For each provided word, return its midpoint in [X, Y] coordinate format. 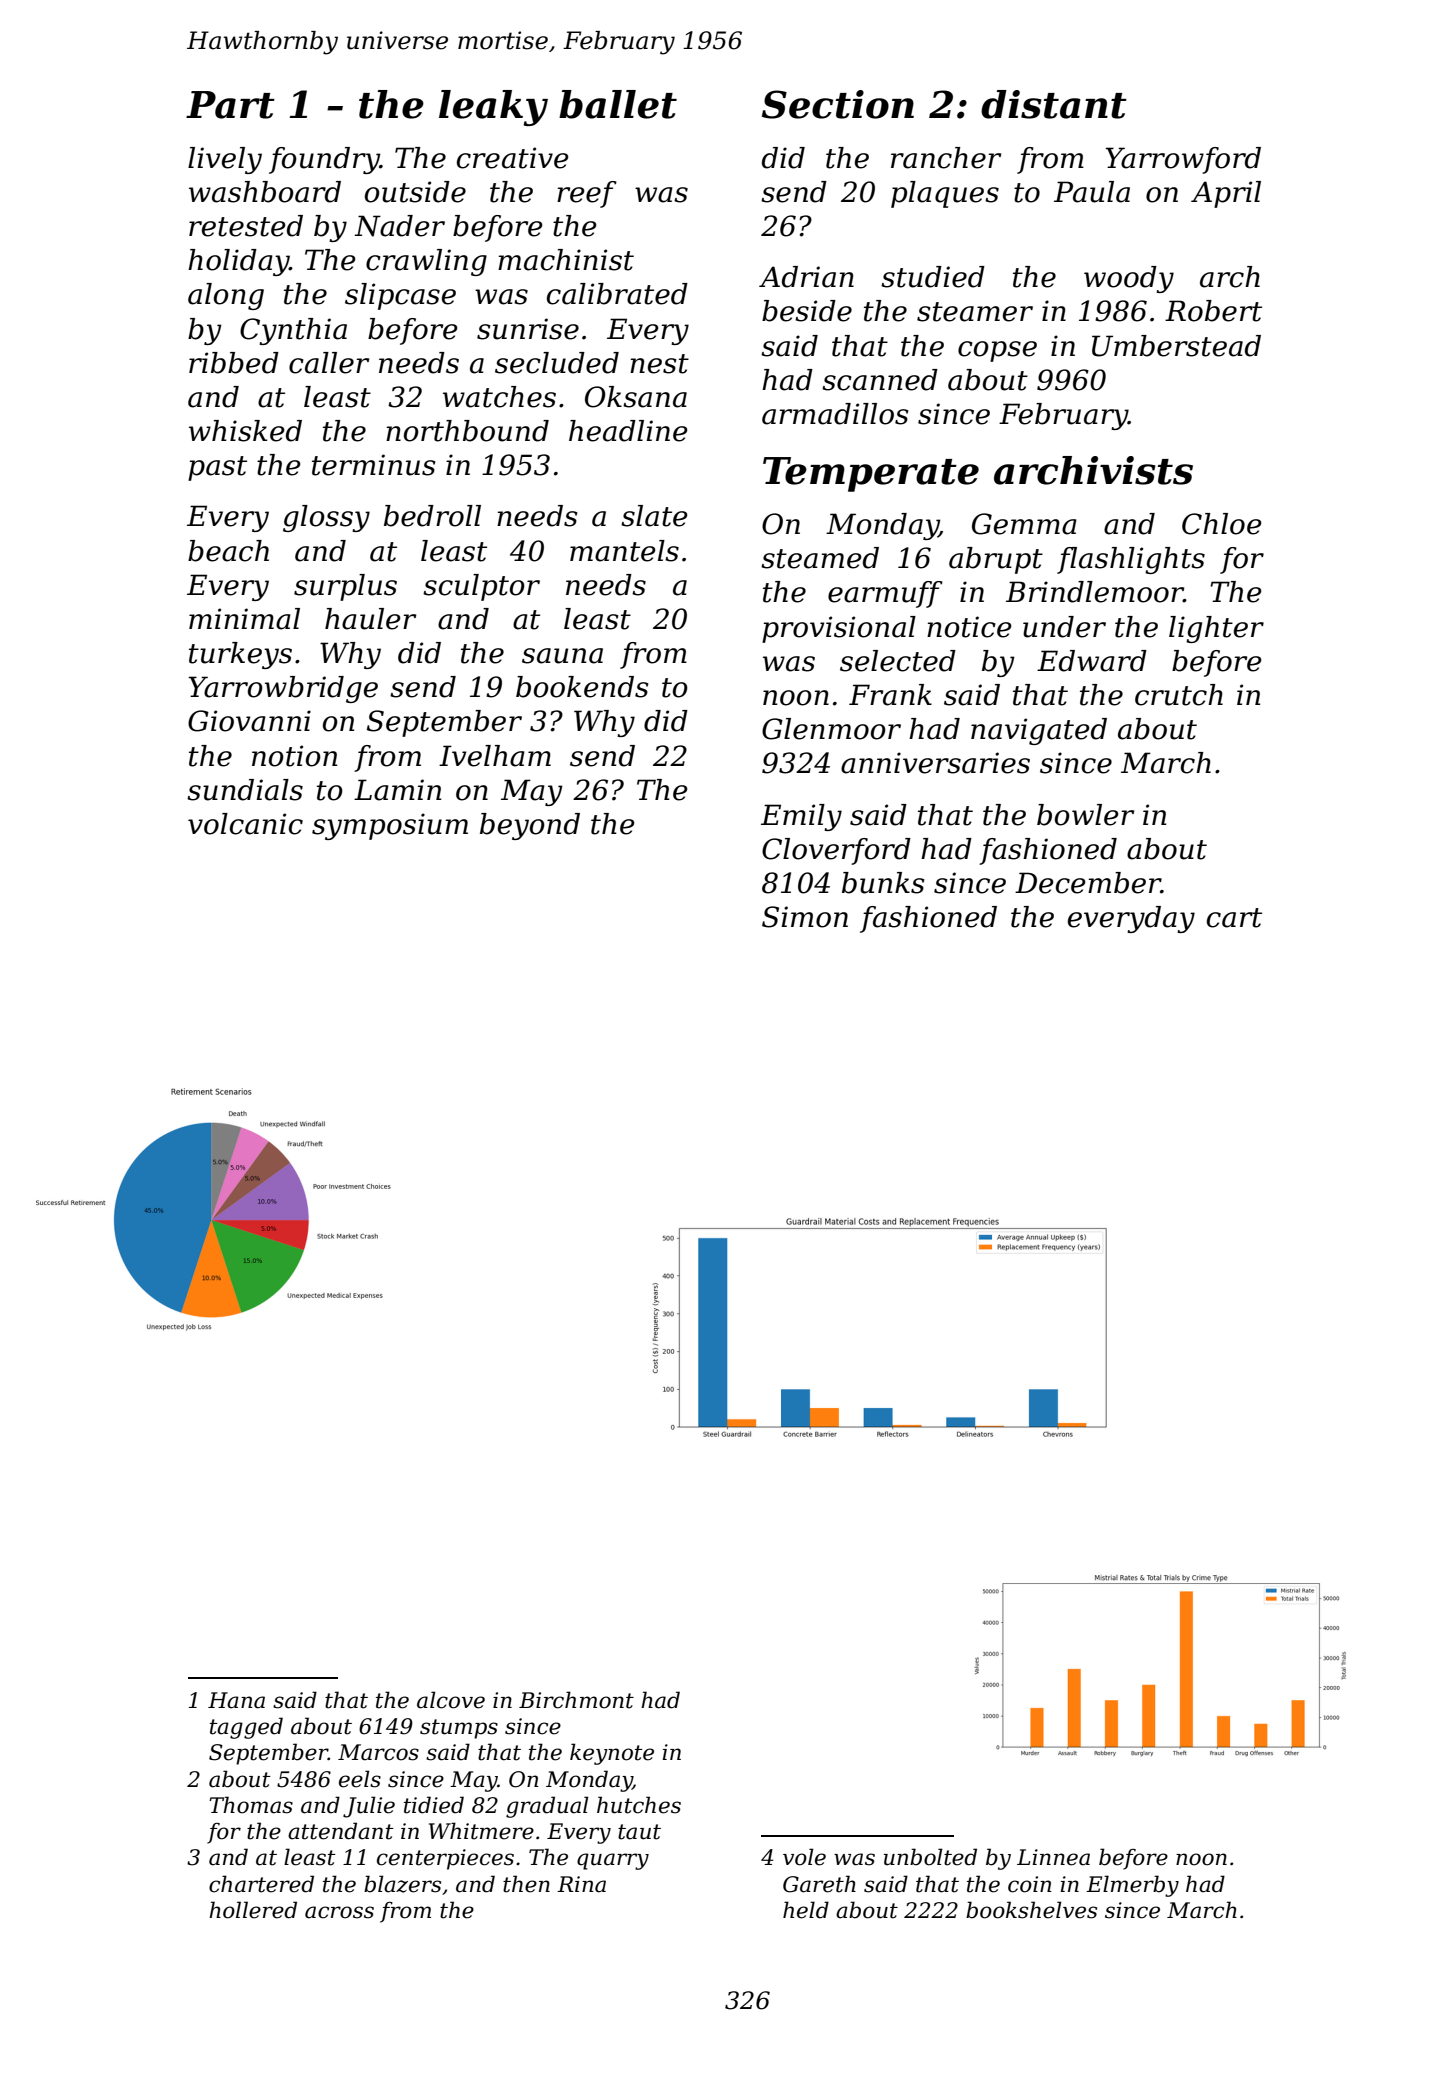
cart [1234, 918]
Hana [236, 1700]
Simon [805, 917]
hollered [253, 1910]
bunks [883, 883]
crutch [1179, 695]
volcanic [245, 824]
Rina [581, 1884]
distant [1054, 104]
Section [838, 104]
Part [230, 105]
